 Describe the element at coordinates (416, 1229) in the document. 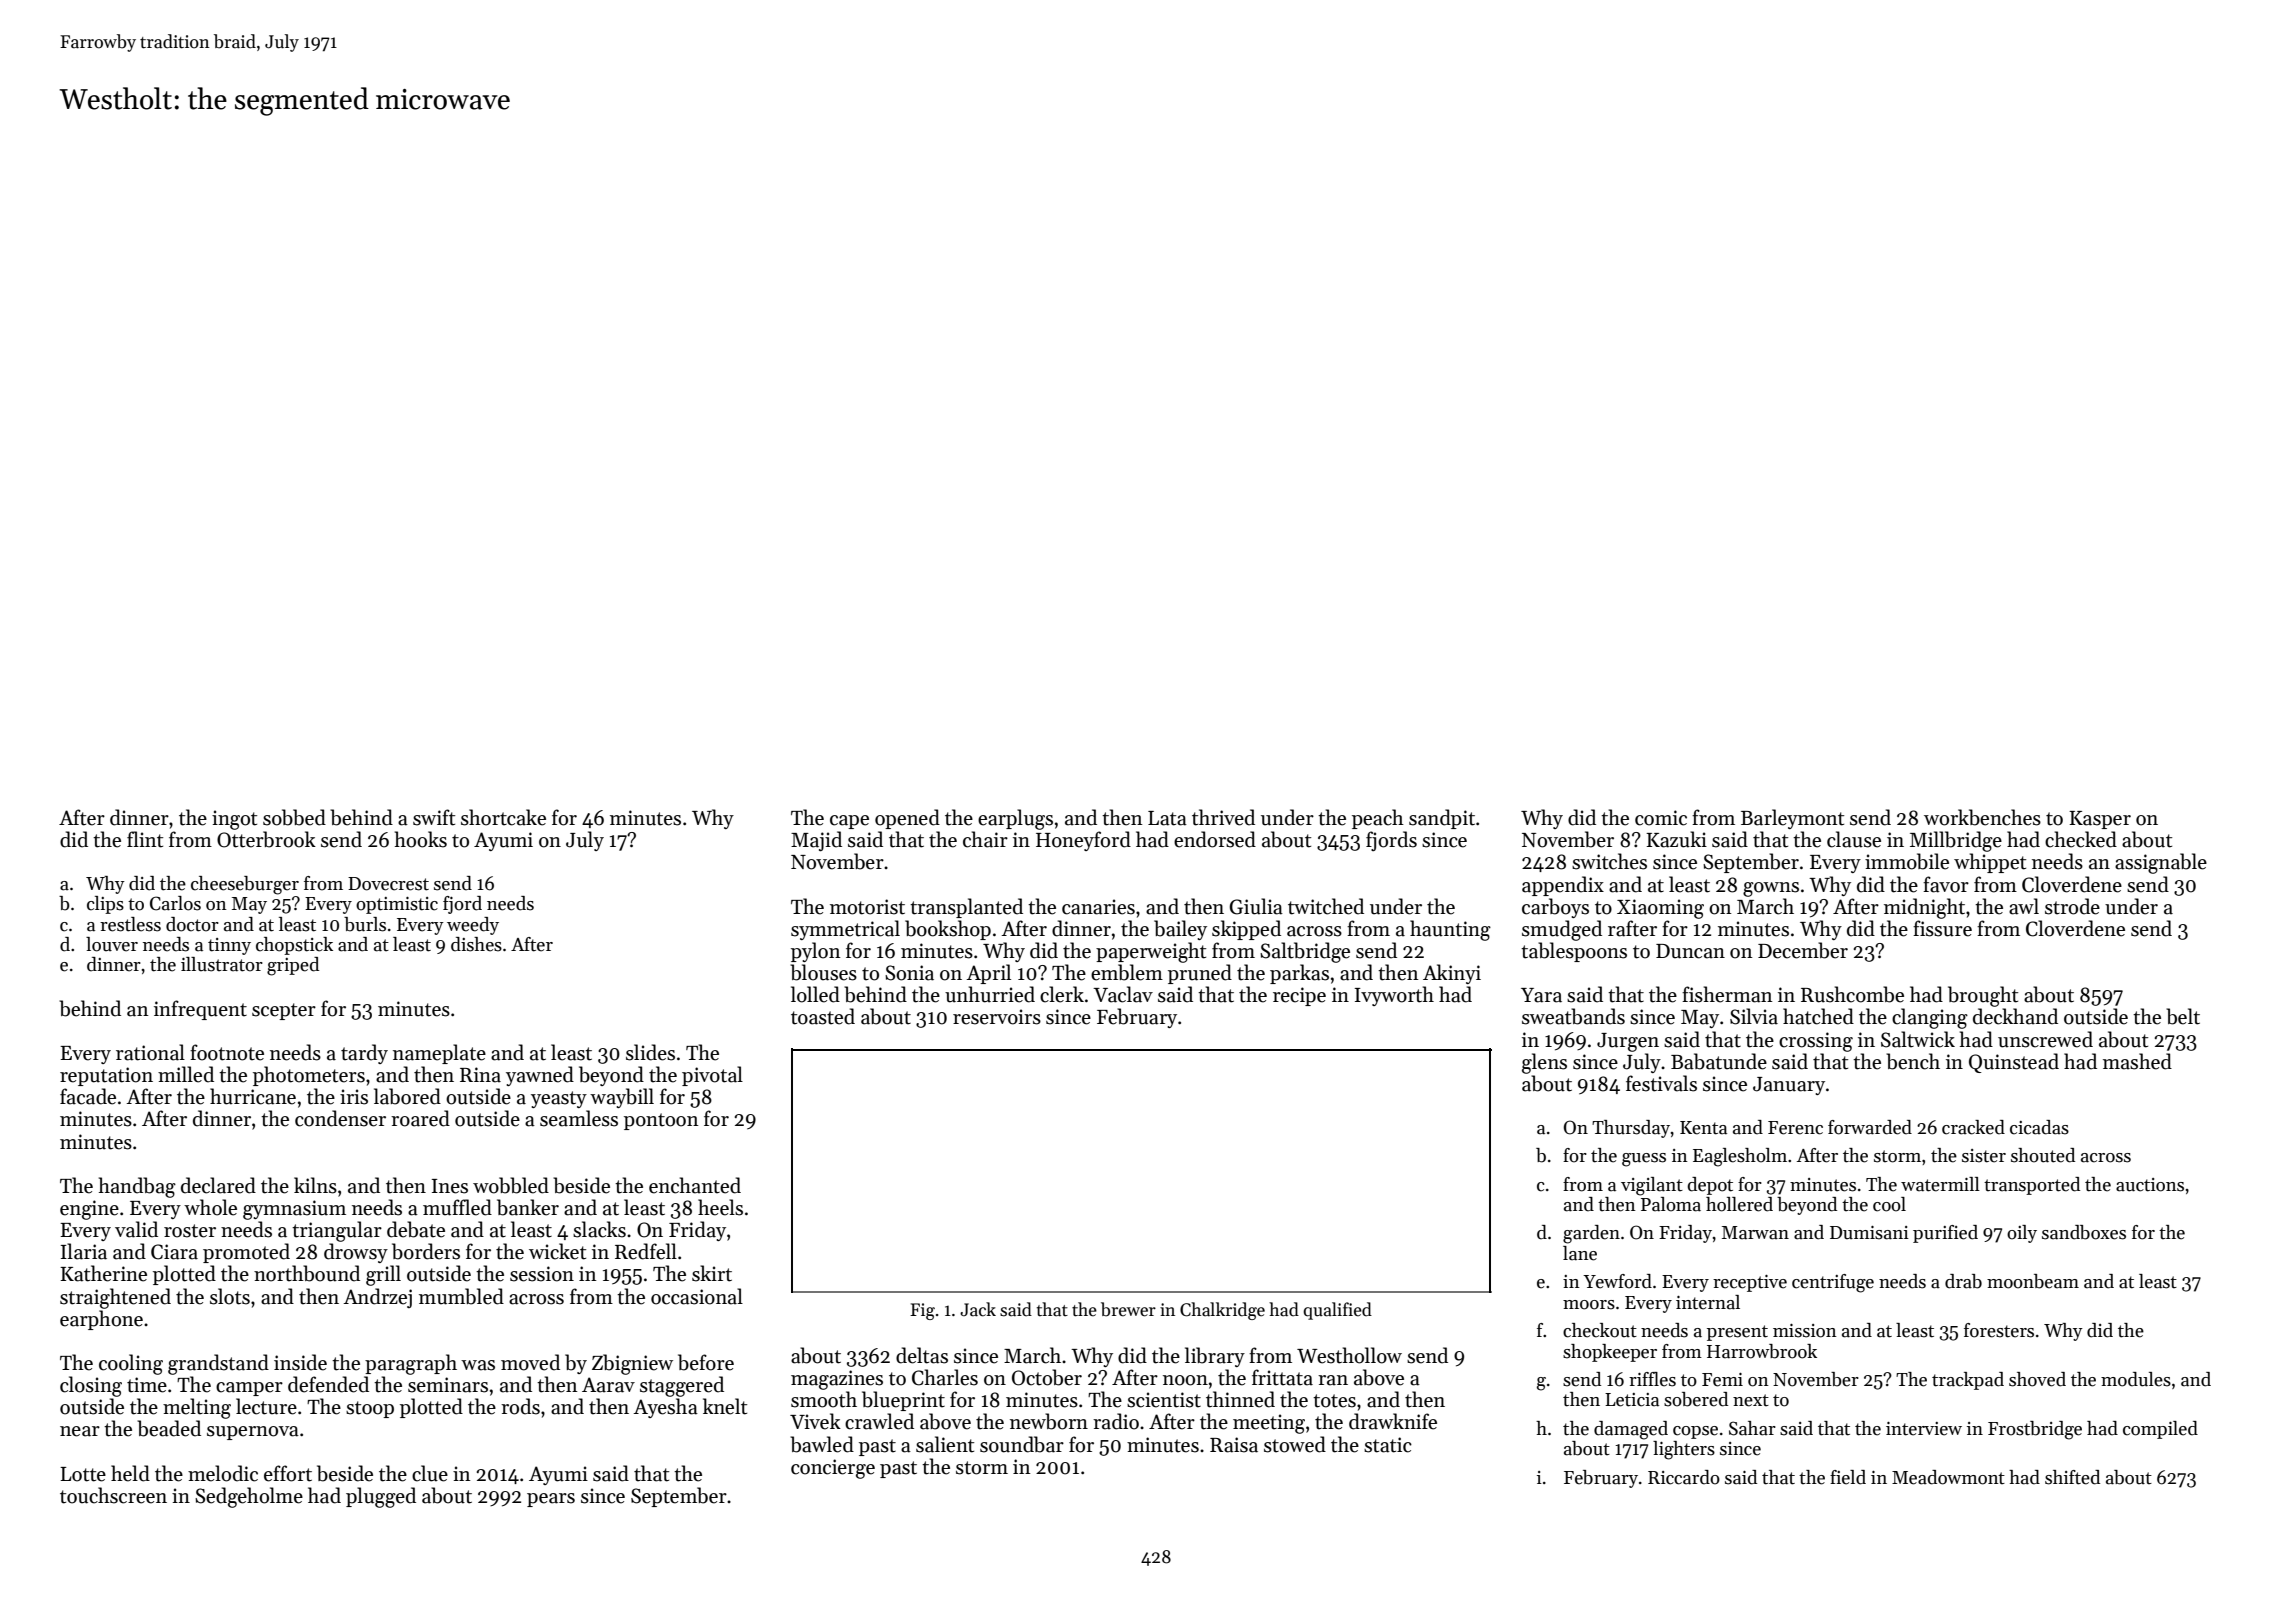

I see `debate` at that location.
